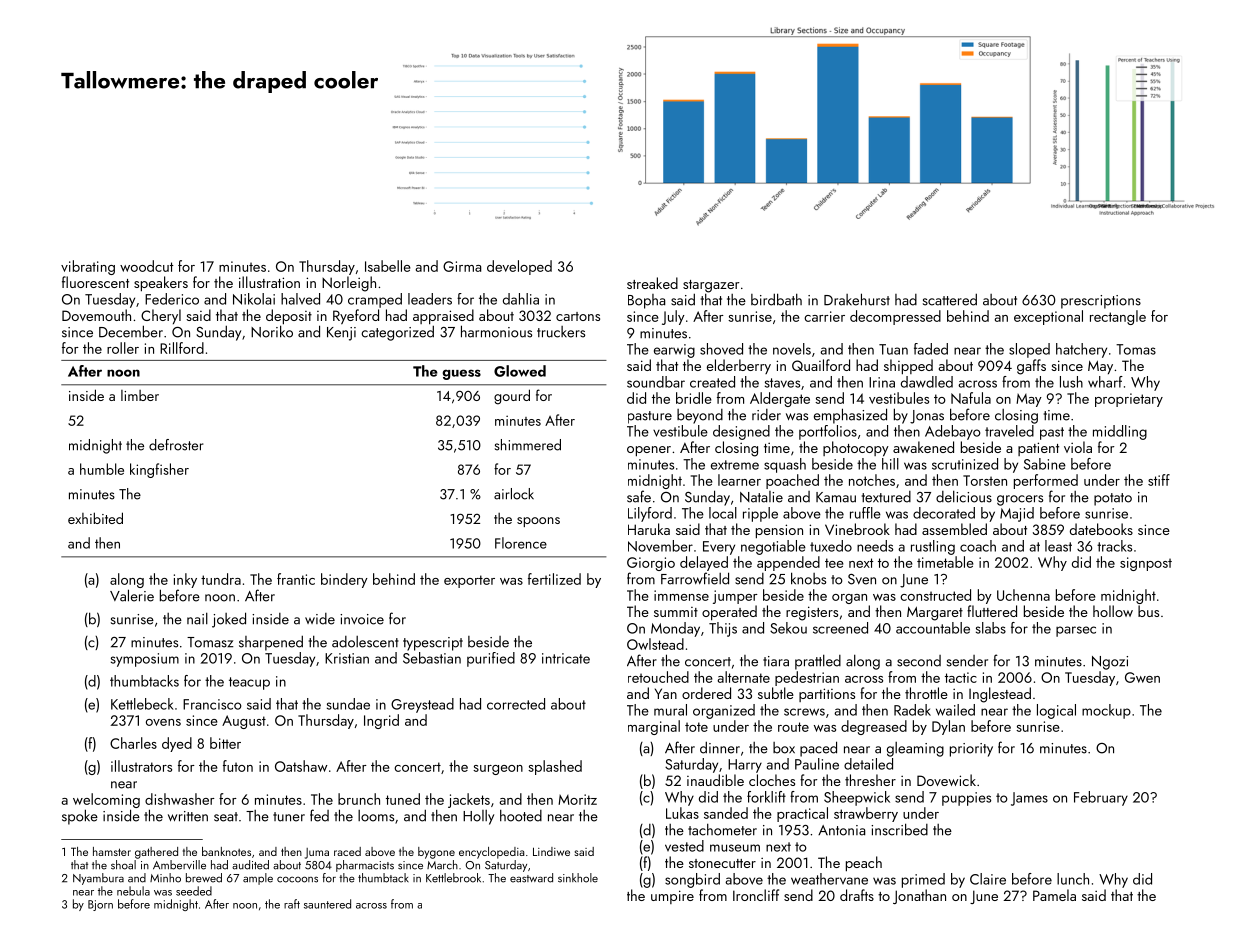 This page has width=1233, height=952. I want to click on Ngozi, so click(1110, 663).
